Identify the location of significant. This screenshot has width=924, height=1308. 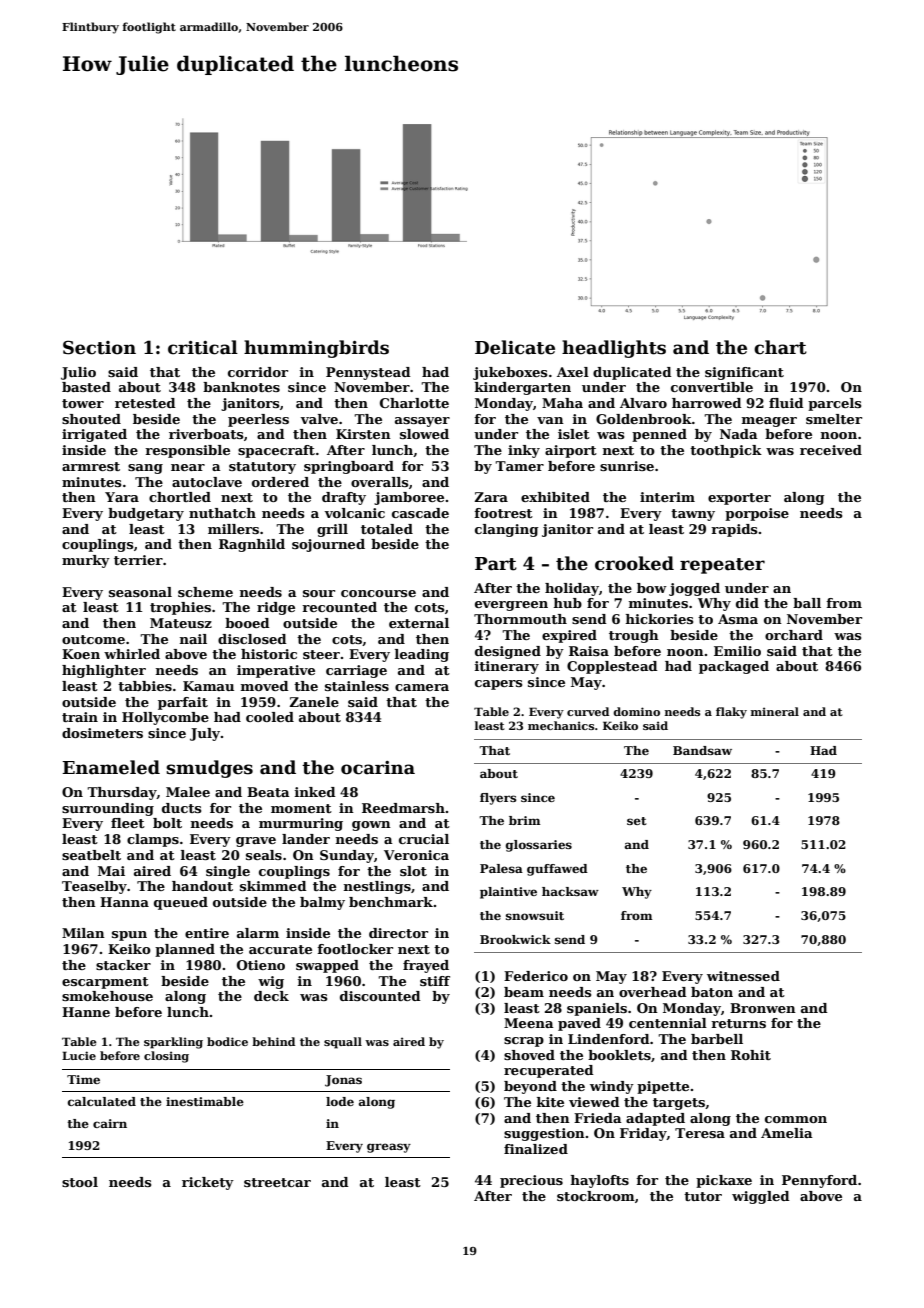
(744, 373).
